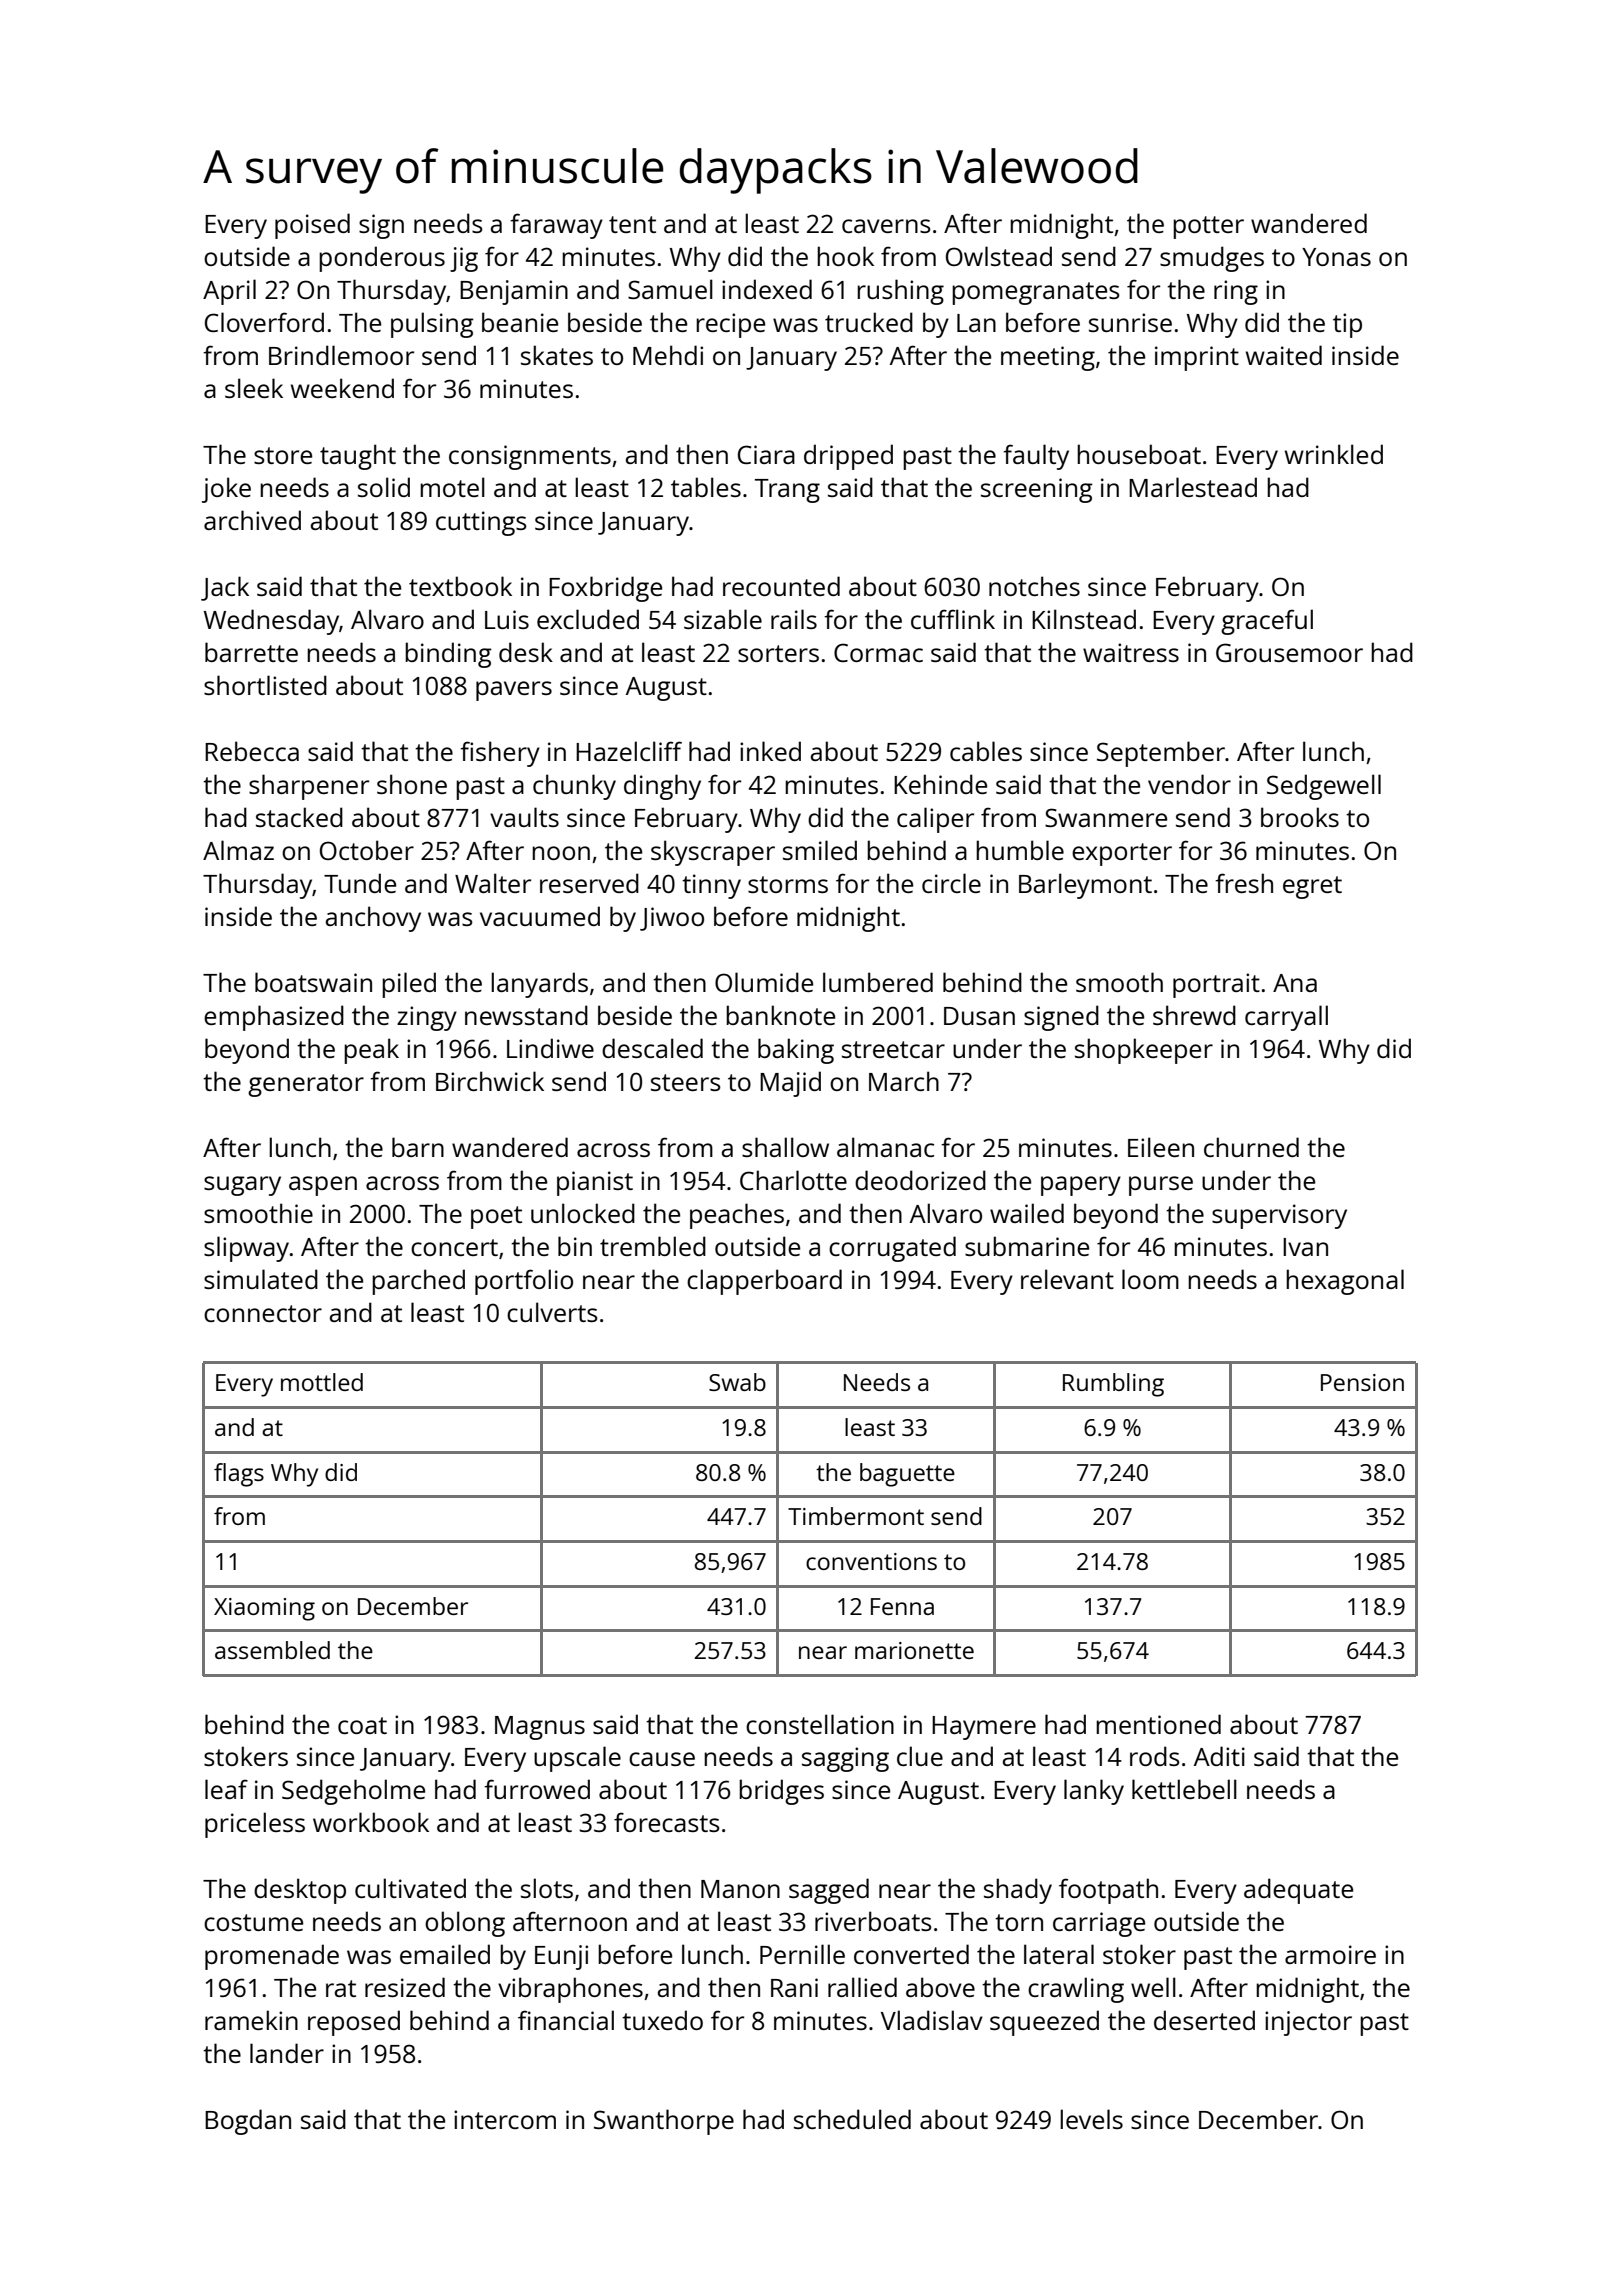 The image size is (1620, 2292). What do you see at coordinates (589, 883) in the screenshot?
I see `reserved` at bounding box center [589, 883].
